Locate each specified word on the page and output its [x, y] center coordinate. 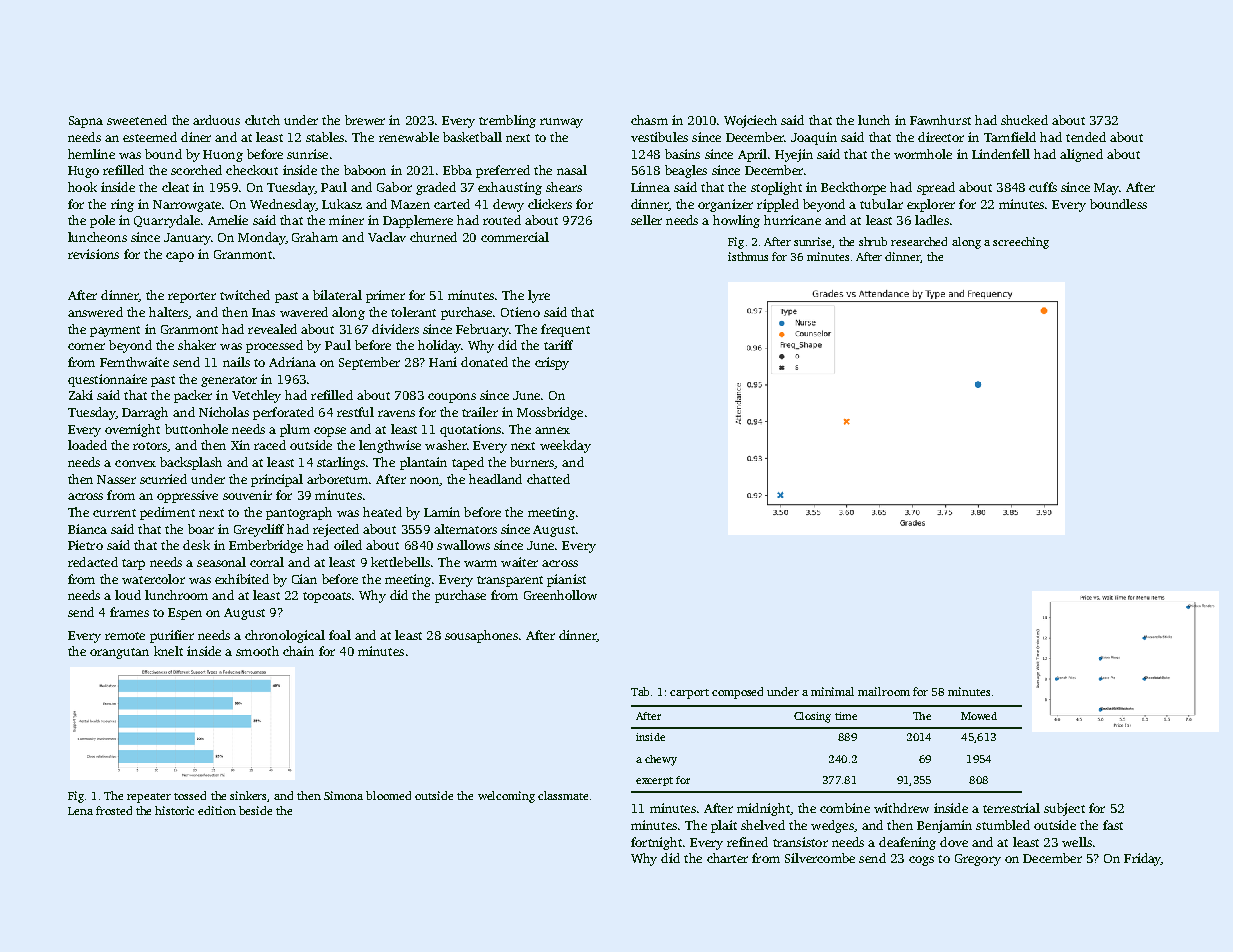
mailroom [884, 691]
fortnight [656, 843]
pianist [566, 580]
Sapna [86, 122]
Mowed [979, 716]
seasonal [221, 562]
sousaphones [481, 636]
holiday [439, 346]
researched [919, 241]
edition [217, 810]
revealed [272, 329]
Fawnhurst [940, 120]
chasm [649, 120]
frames [129, 612]
